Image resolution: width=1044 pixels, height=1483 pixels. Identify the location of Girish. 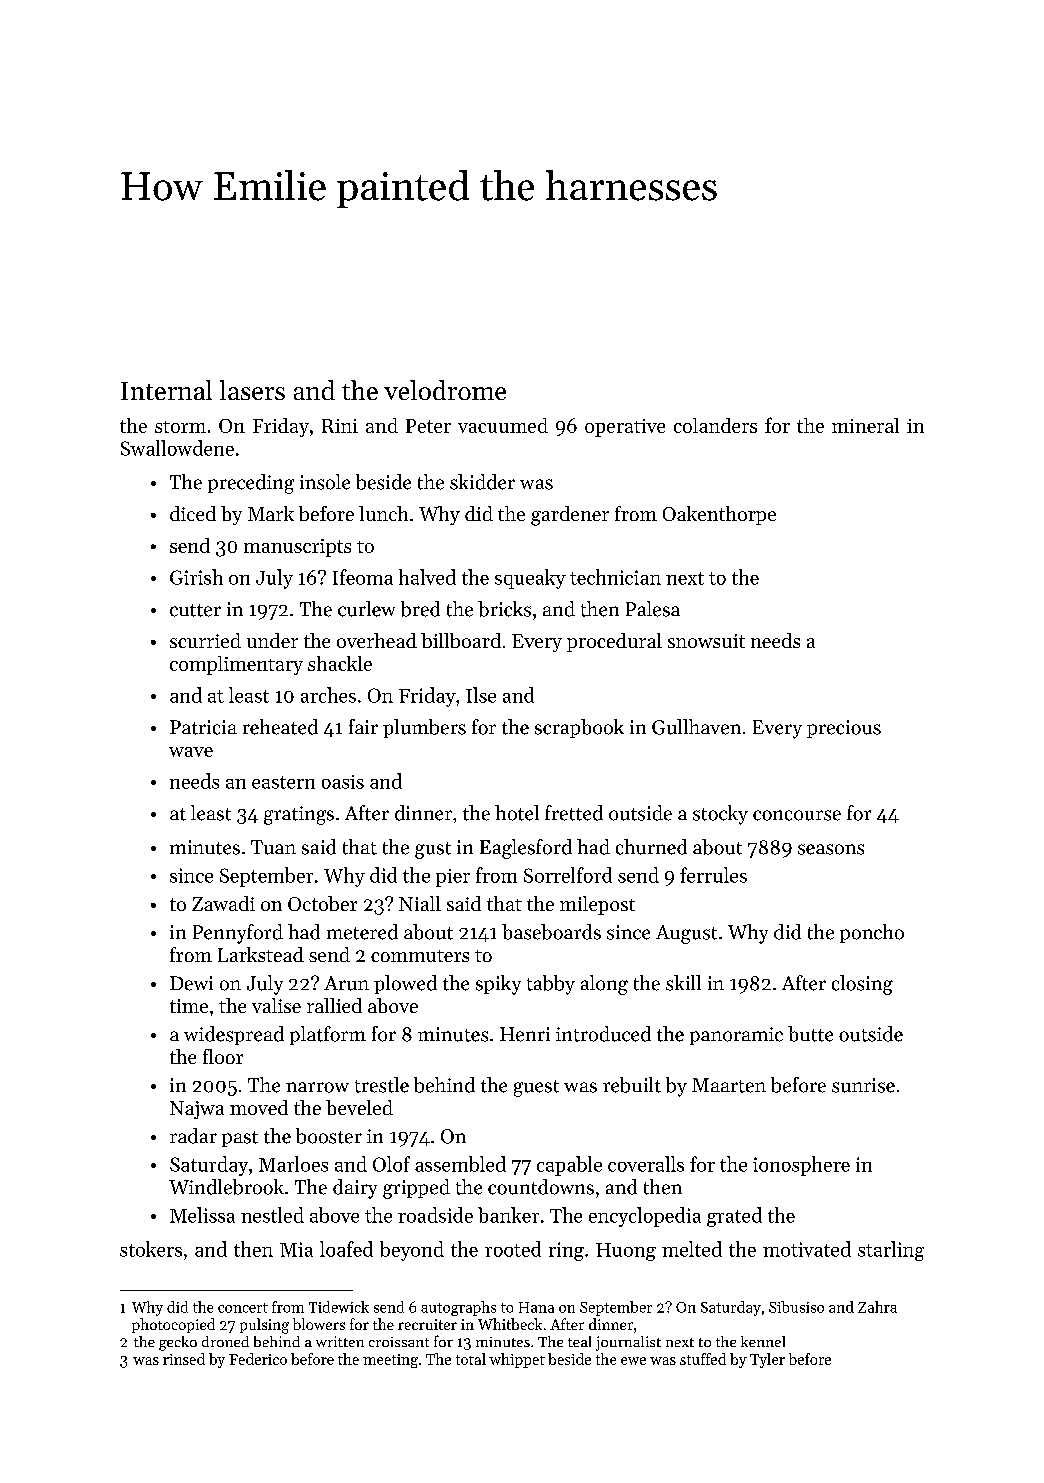
(196, 577).
